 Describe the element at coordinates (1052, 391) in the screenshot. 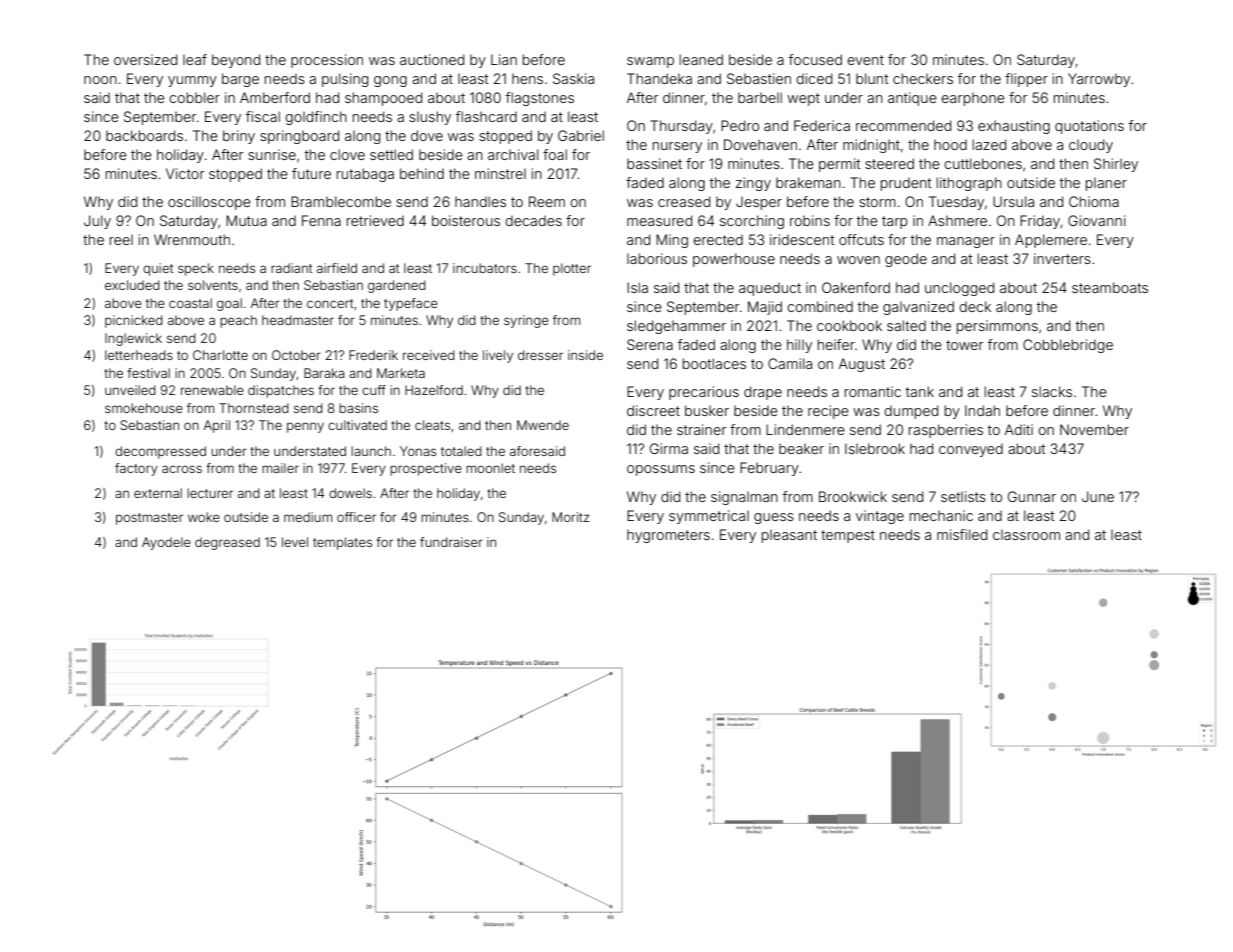

I see `slacks` at that location.
